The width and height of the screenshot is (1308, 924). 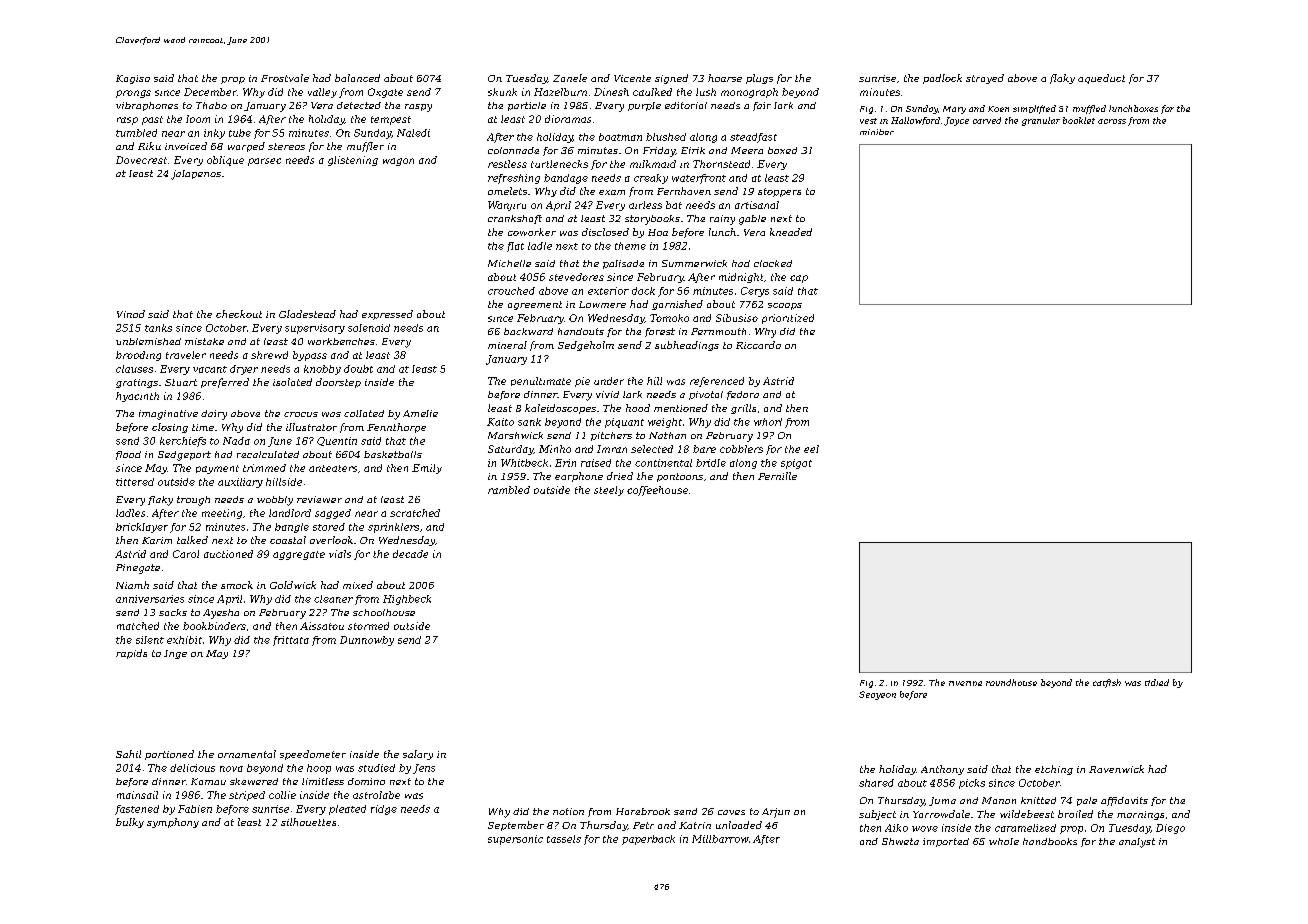 What do you see at coordinates (758, 345) in the screenshot?
I see `Riccardo` at bounding box center [758, 345].
